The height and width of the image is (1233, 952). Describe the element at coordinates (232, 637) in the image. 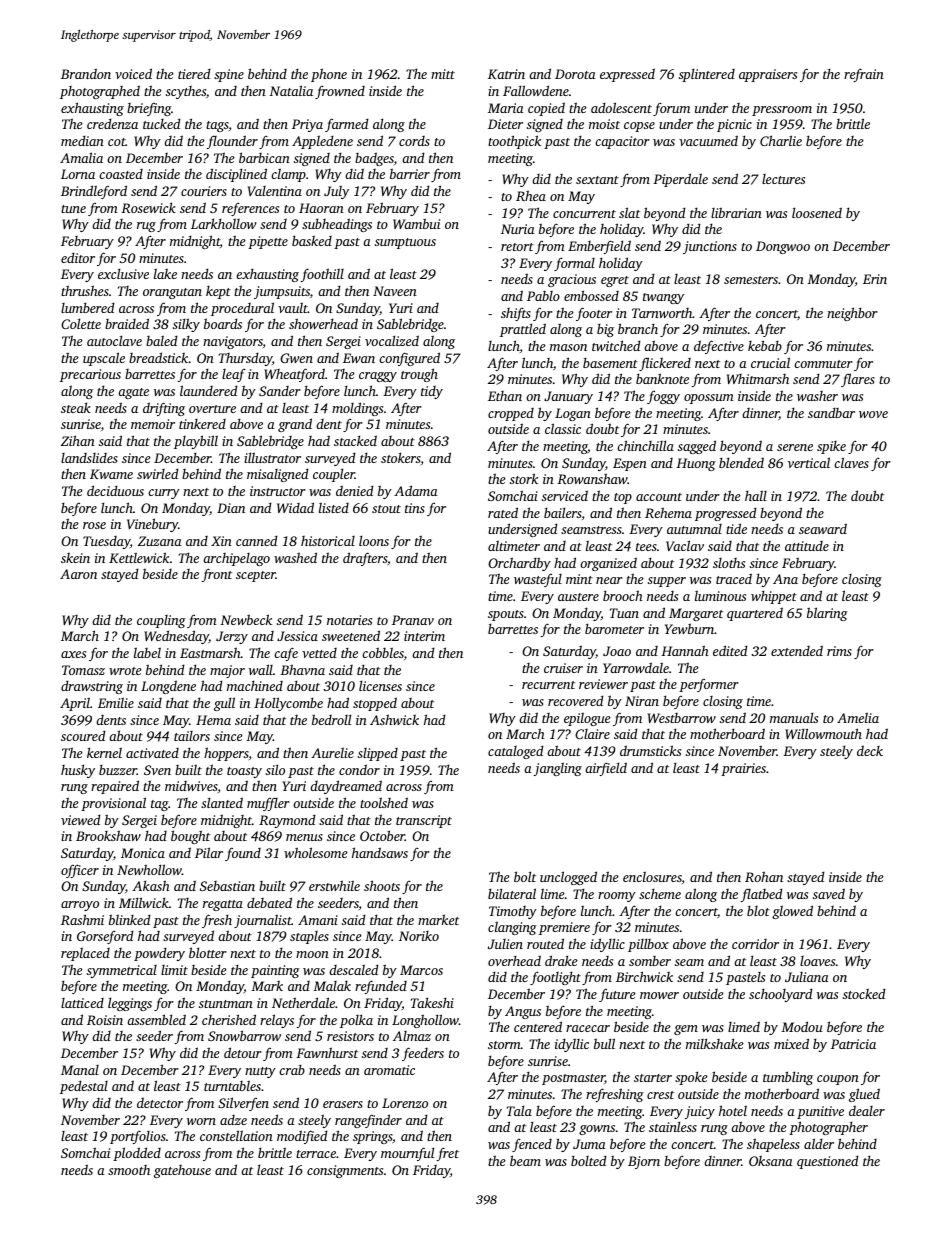

I see `Jerzy` at that location.
